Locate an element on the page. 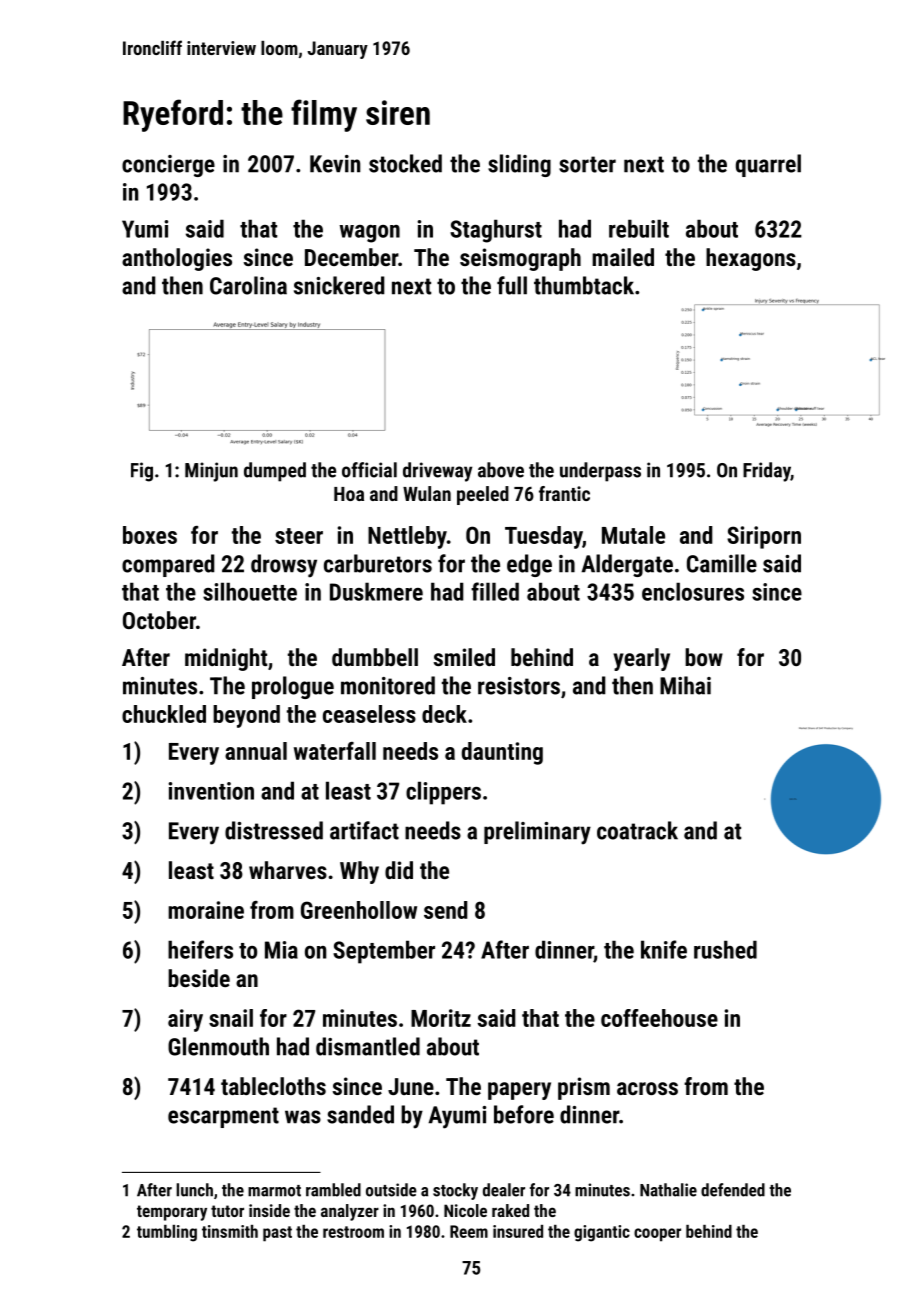 This document has width=924, height=1311. clippers is located at coordinates (443, 793).
